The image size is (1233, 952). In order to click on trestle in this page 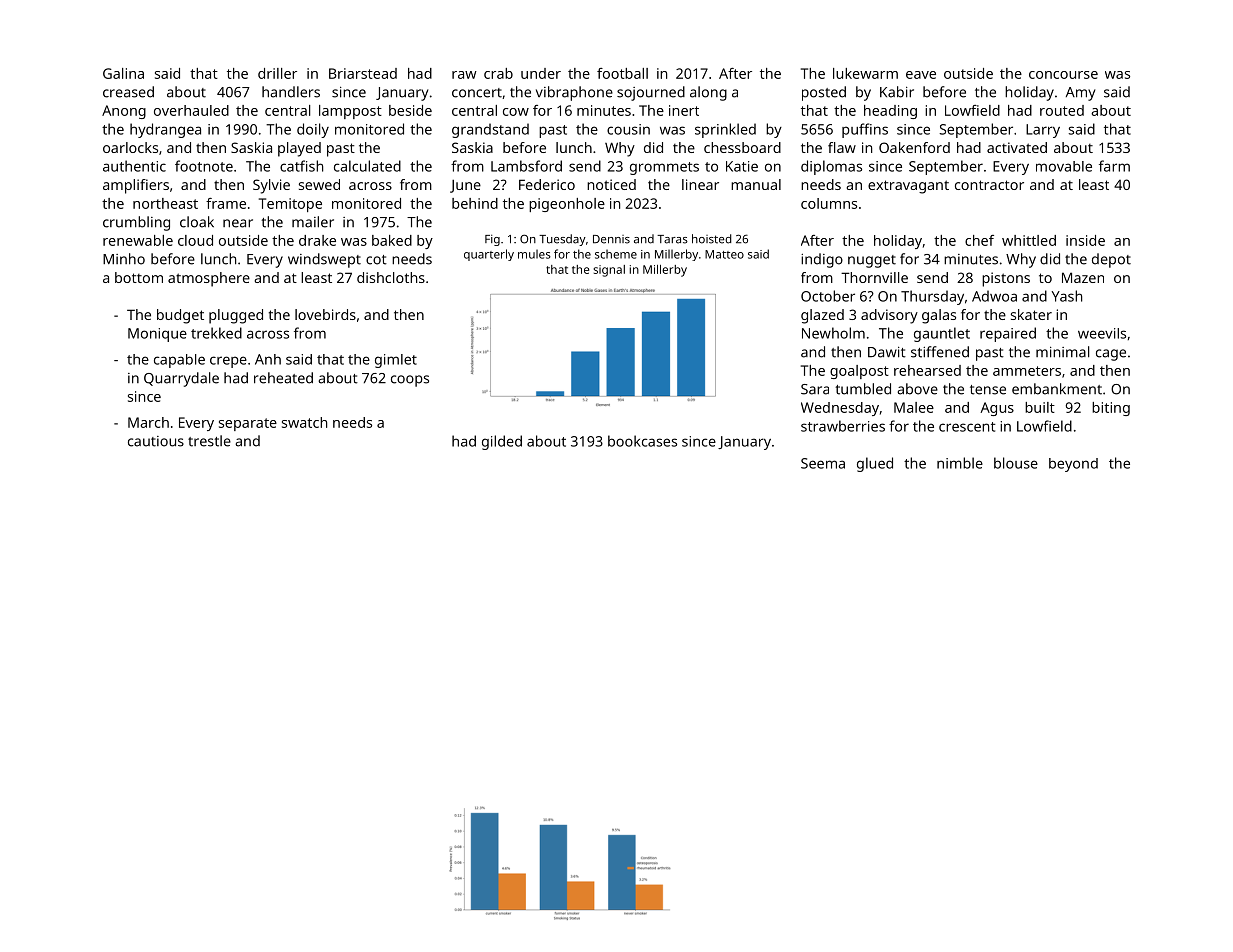, I will do `click(209, 441)`.
